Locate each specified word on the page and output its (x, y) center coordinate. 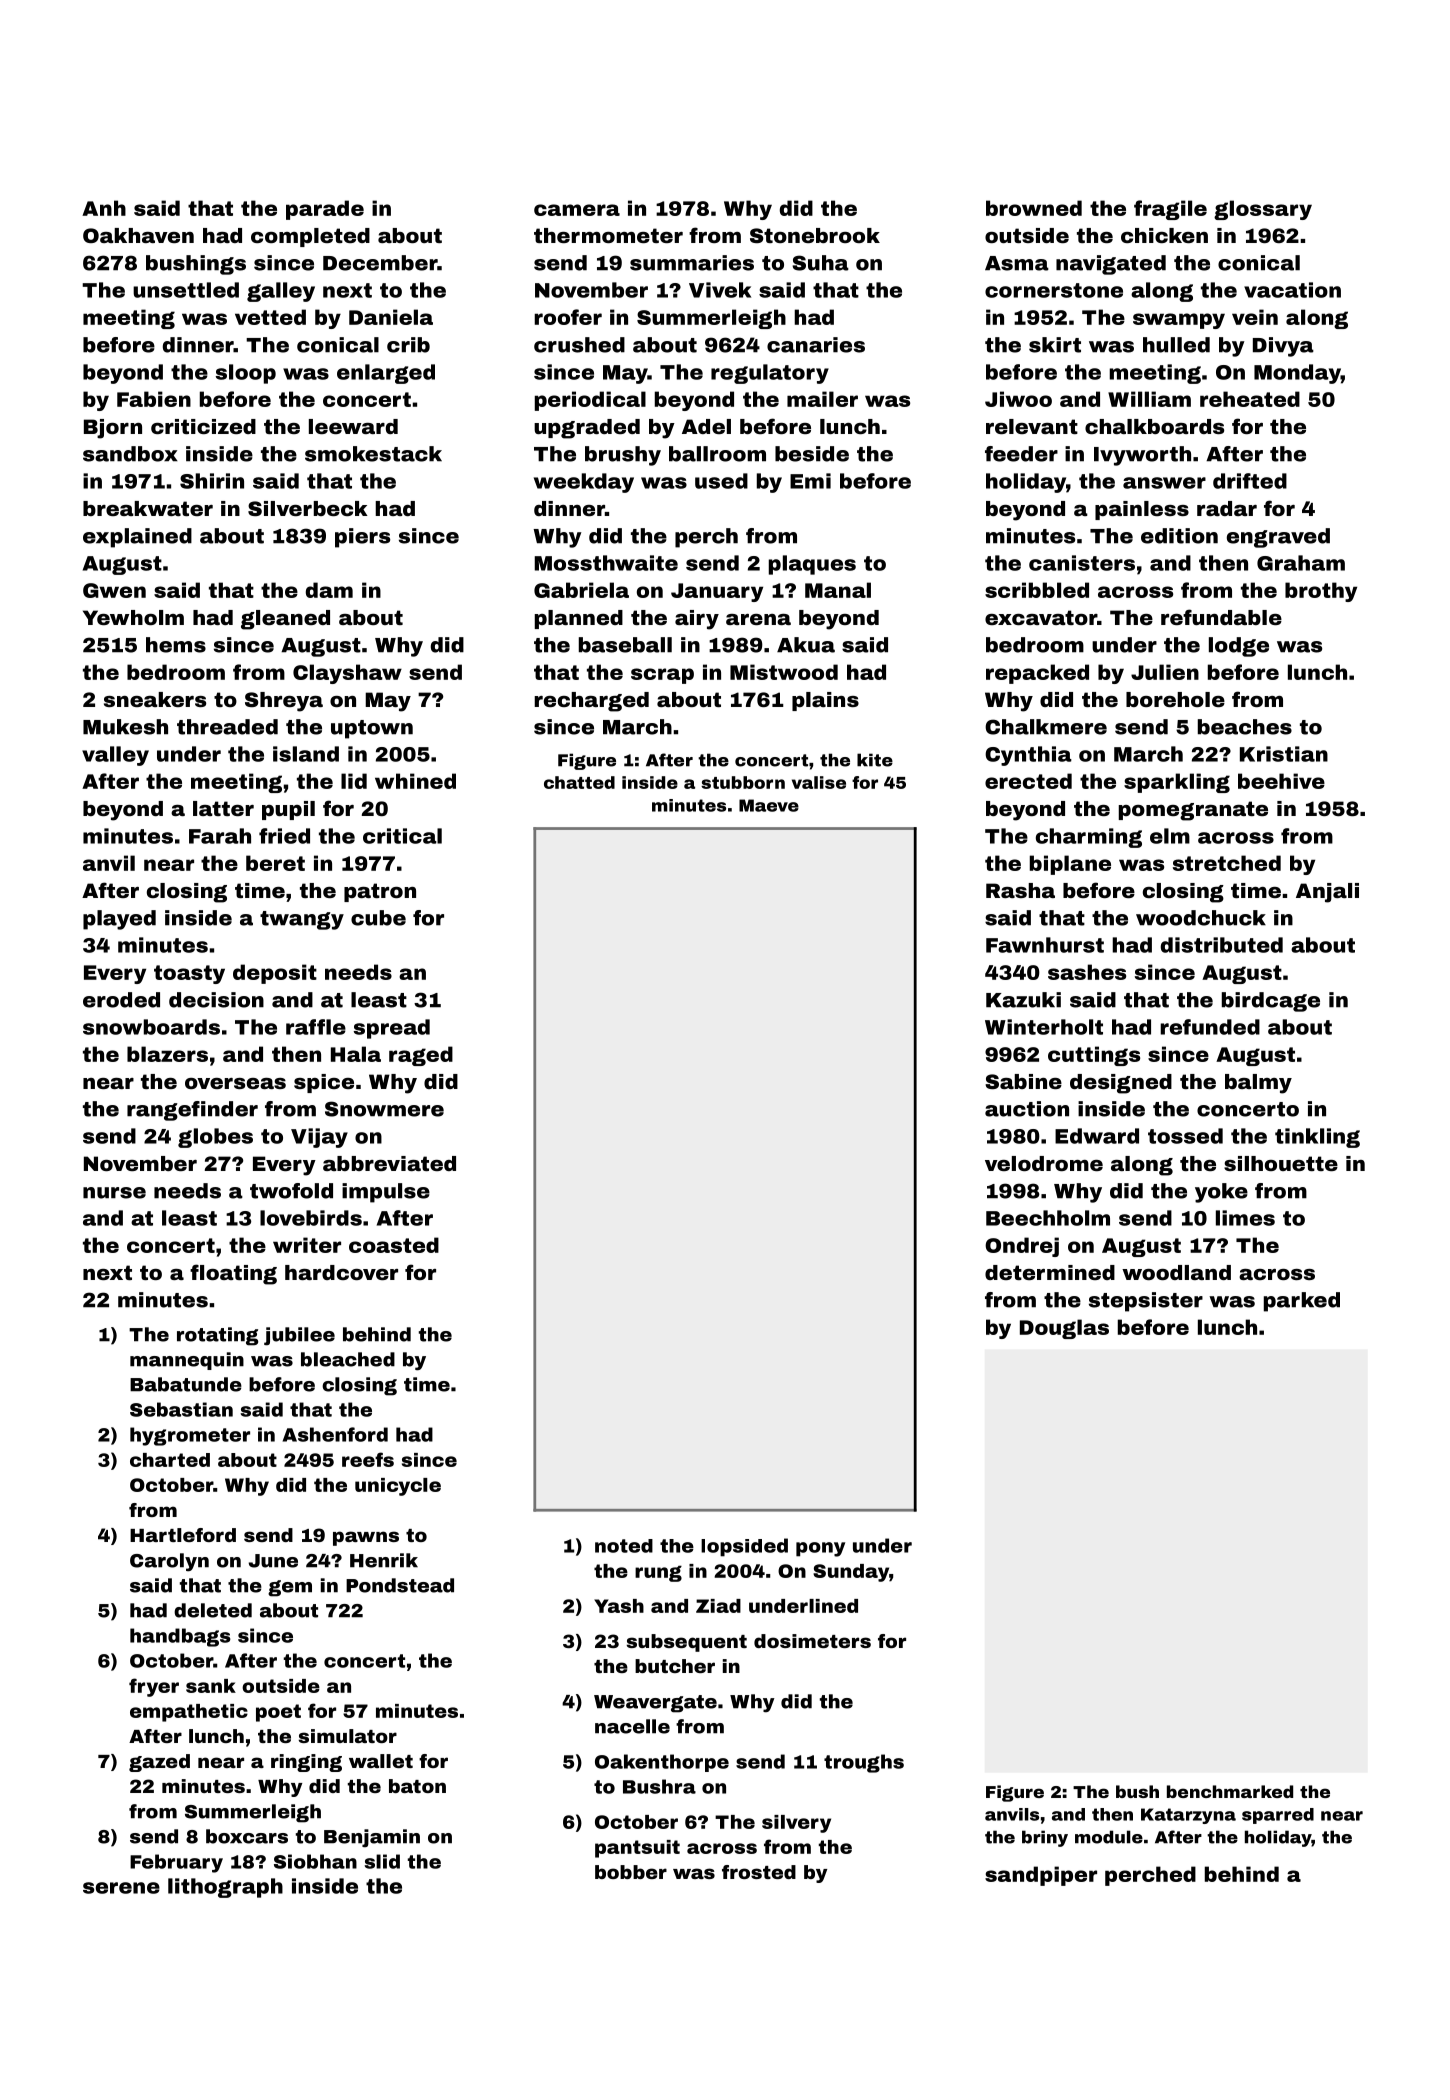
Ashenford (335, 1434)
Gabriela (581, 590)
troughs (864, 1763)
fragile (1170, 210)
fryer (154, 1687)
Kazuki (1023, 1000)
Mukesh (125, 727)
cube (378, 918)
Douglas (1064, 1329)
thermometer (608, 235)
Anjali (1327, 893)
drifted (1250, 481)
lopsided (744, 1547)
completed (310, 237)
